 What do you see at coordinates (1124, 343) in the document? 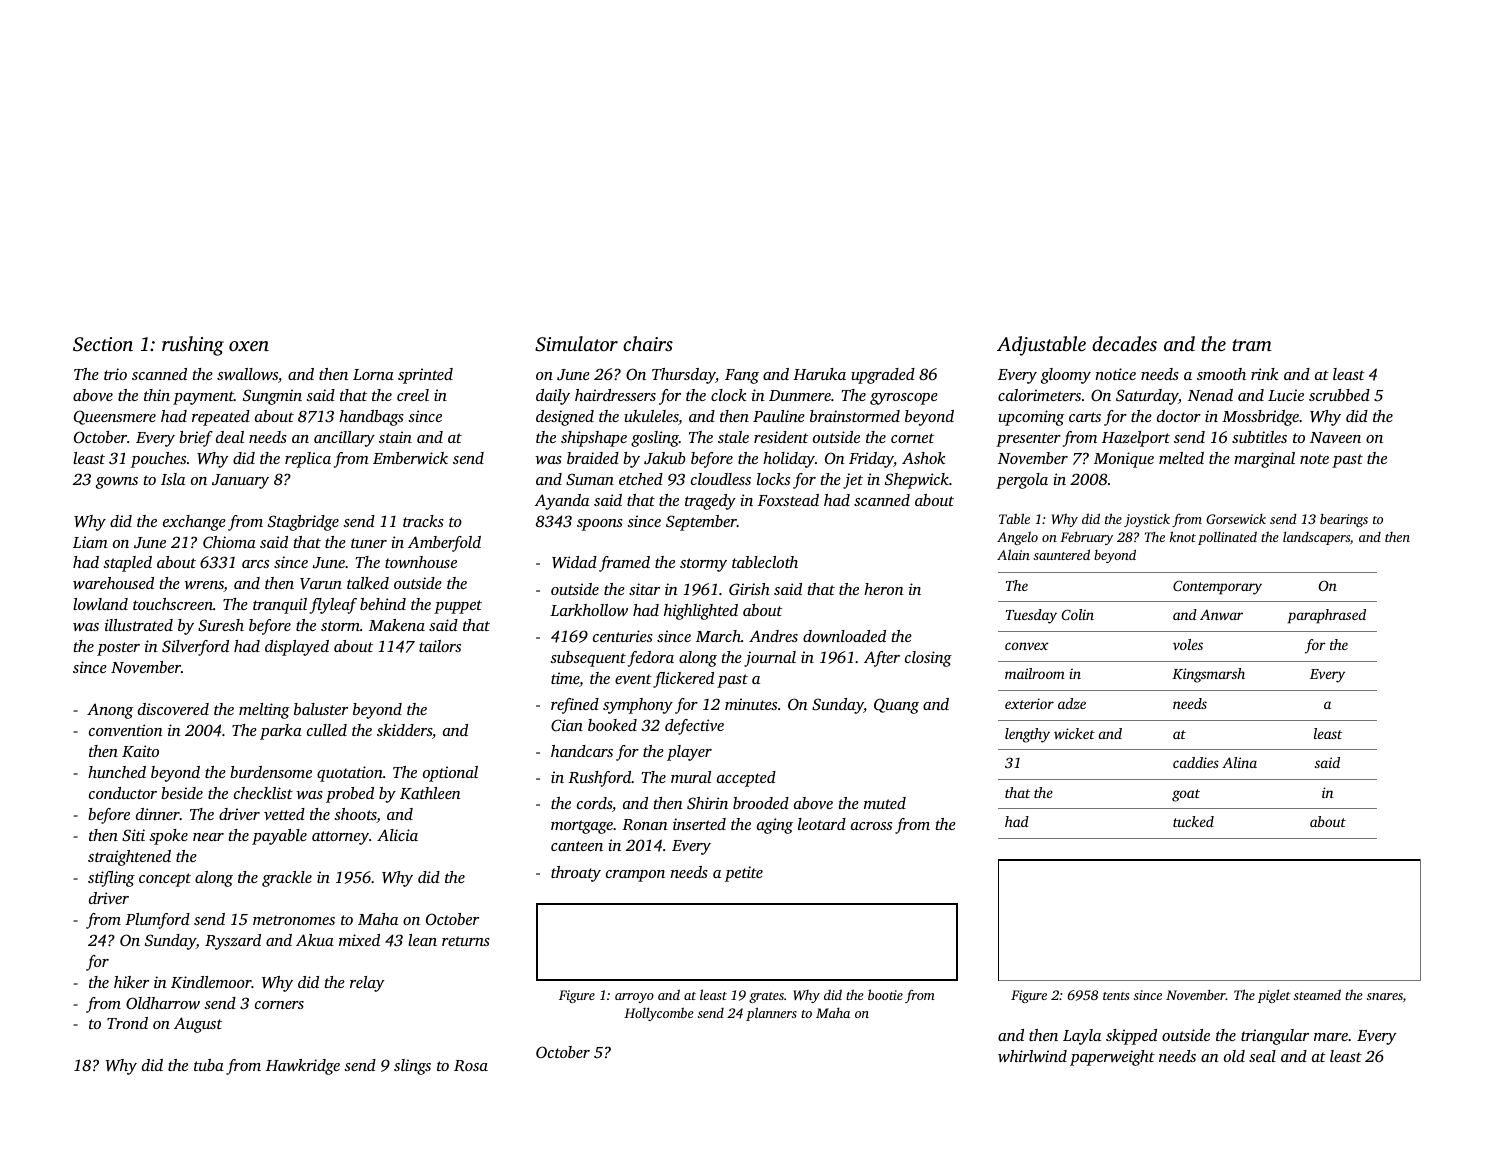
I see `decades` at bounding box center [1124, 343].
